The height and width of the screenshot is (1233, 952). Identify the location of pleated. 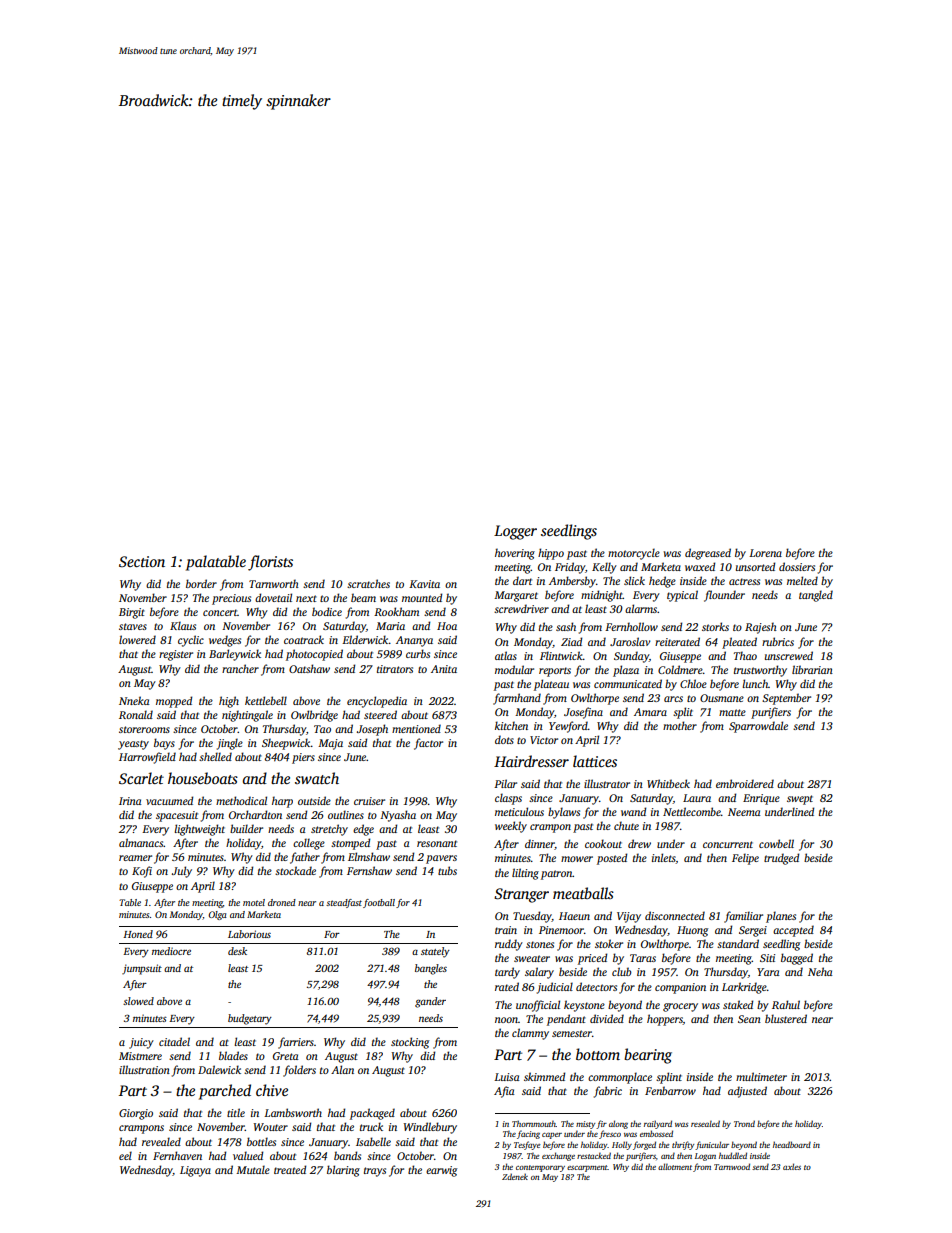
(739, 643).
